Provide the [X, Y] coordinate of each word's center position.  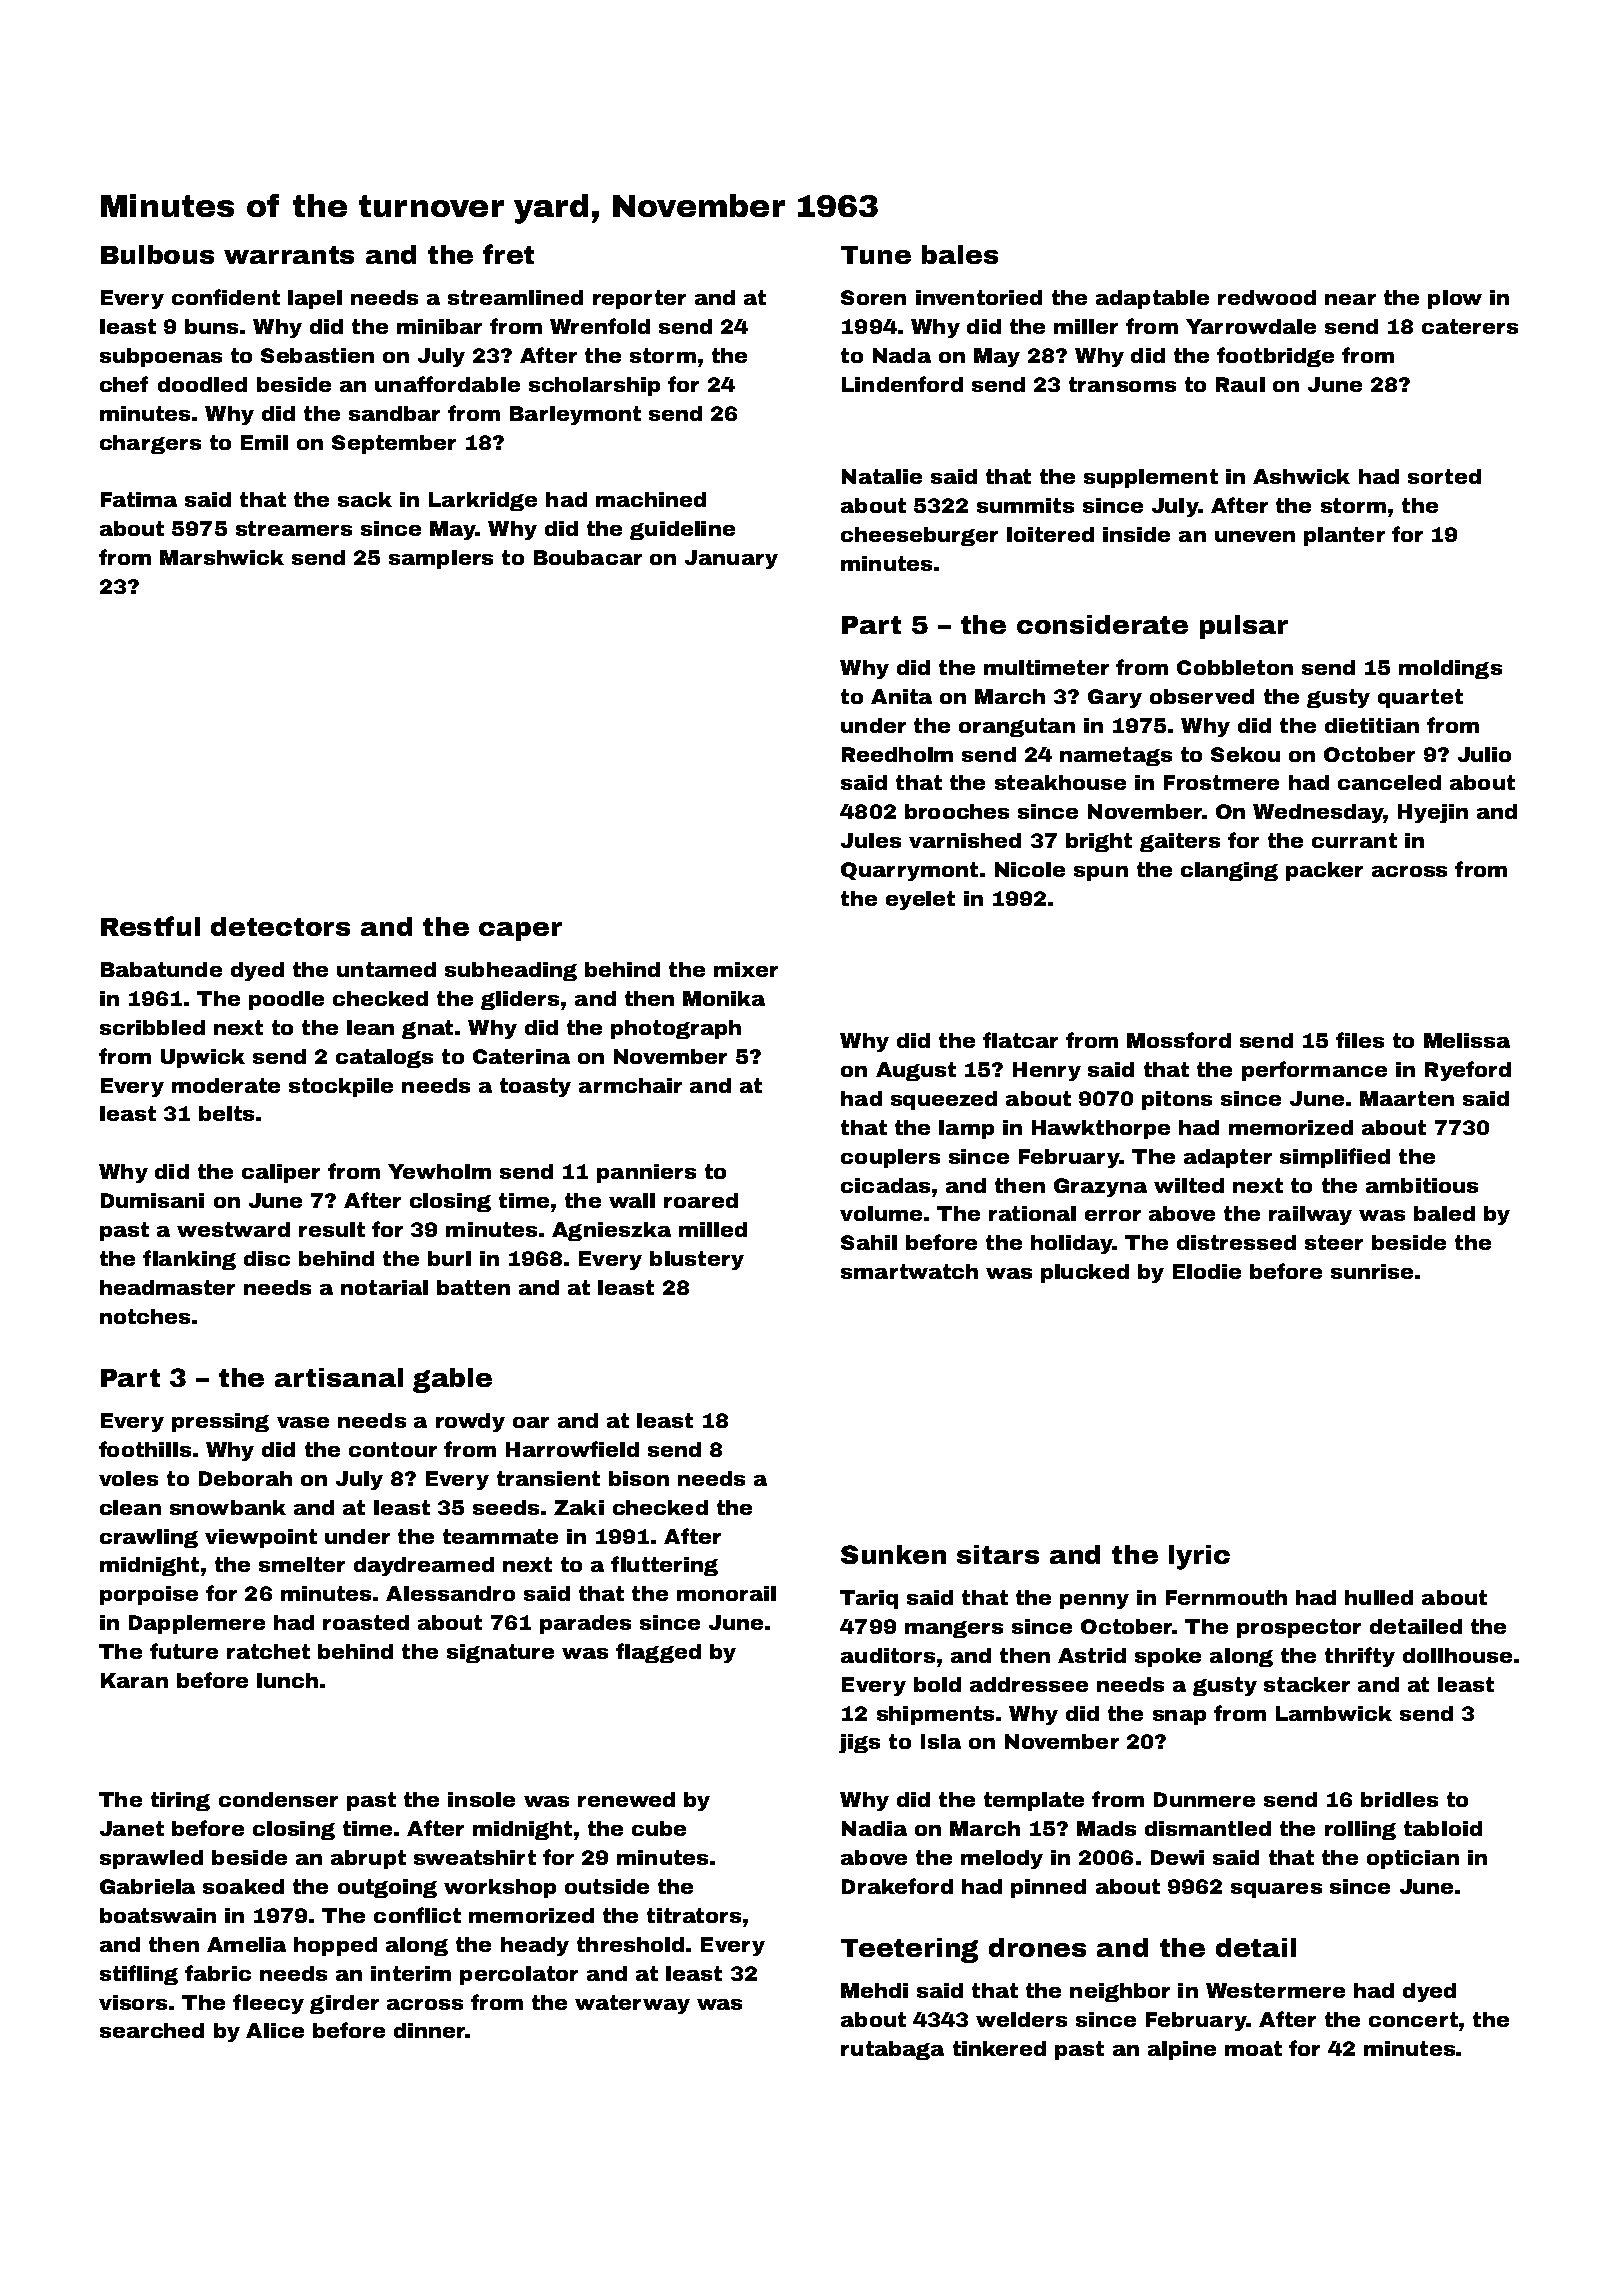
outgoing [387, 1888]
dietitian [1372, 725]
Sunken [893, 1554]
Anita [901, 696]
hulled [1379, 1597]
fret [508, 254]
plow [1455, 299]
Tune [876, 255]
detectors [280, 926]
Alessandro [450, 1593]
